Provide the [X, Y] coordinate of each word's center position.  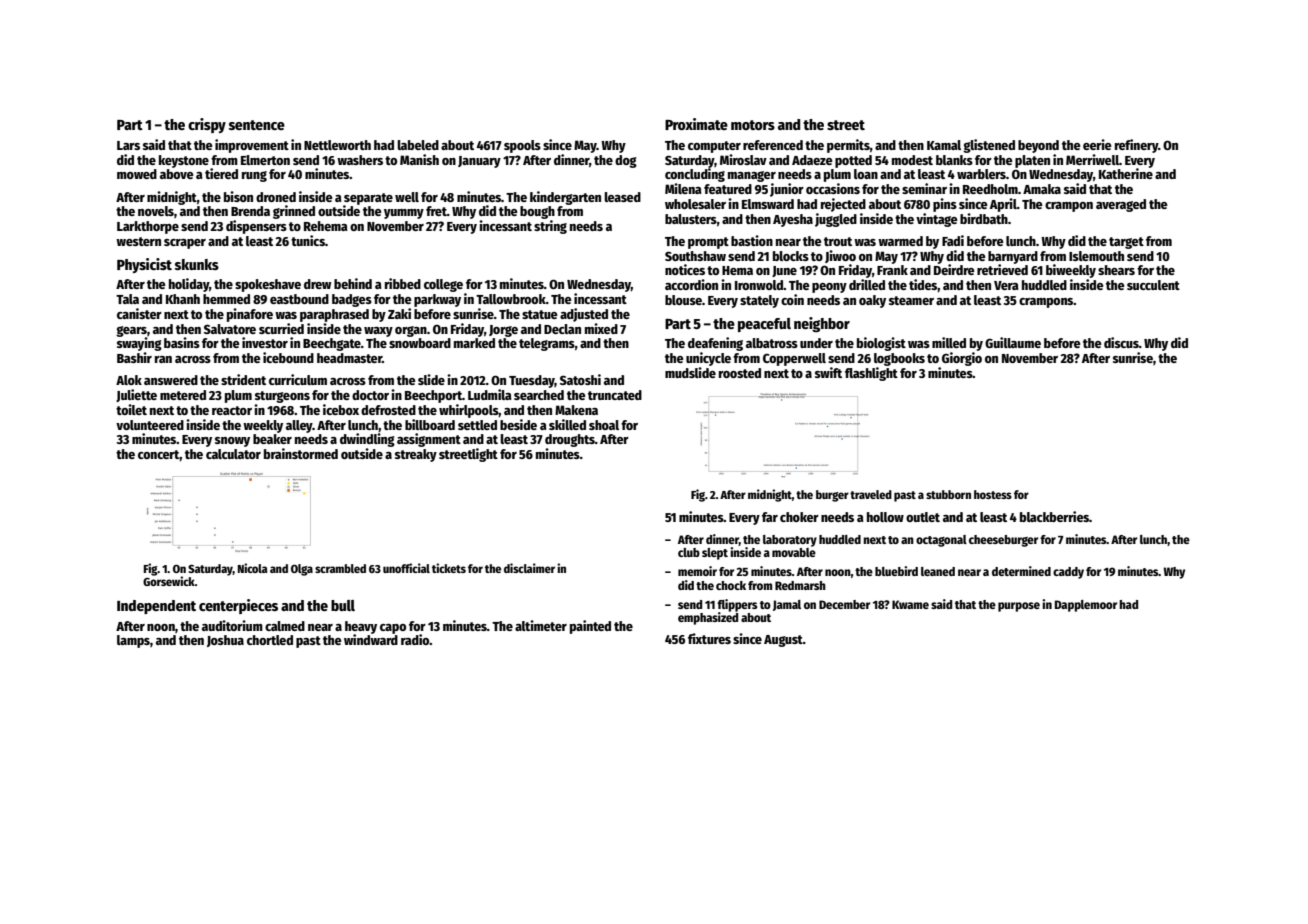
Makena [576, 410]
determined [1021, 571]
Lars [128, 145]
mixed [601, 328]
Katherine [1126, 173]
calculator [233, 454]
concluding [695, 175]
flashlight [871, 374]
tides [923, 285]
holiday [189, 285]
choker [799, 517]
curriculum [298, 379]
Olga [302, 570]
